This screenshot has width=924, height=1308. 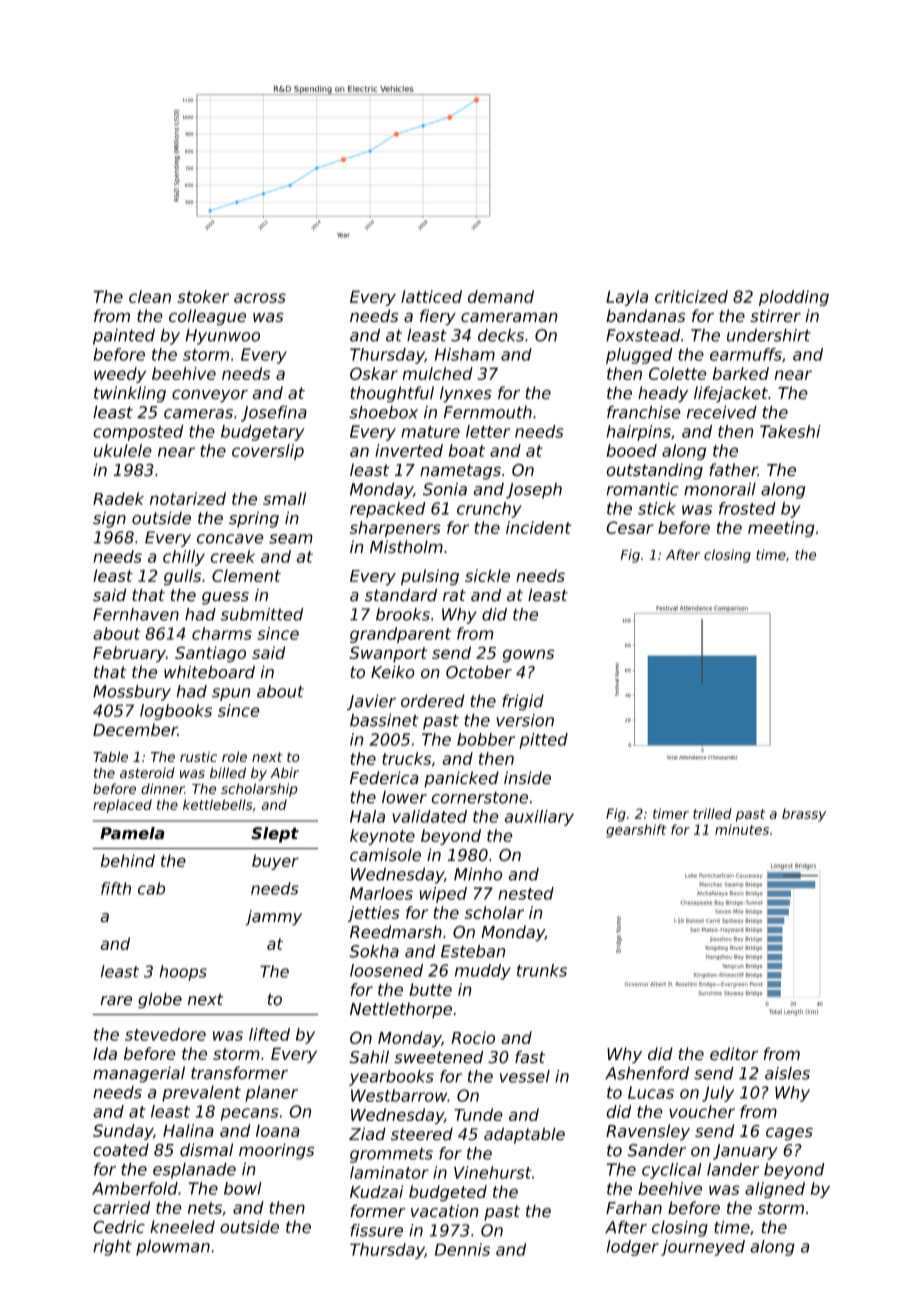 I want to click on small, so click(x=284, y=498).
